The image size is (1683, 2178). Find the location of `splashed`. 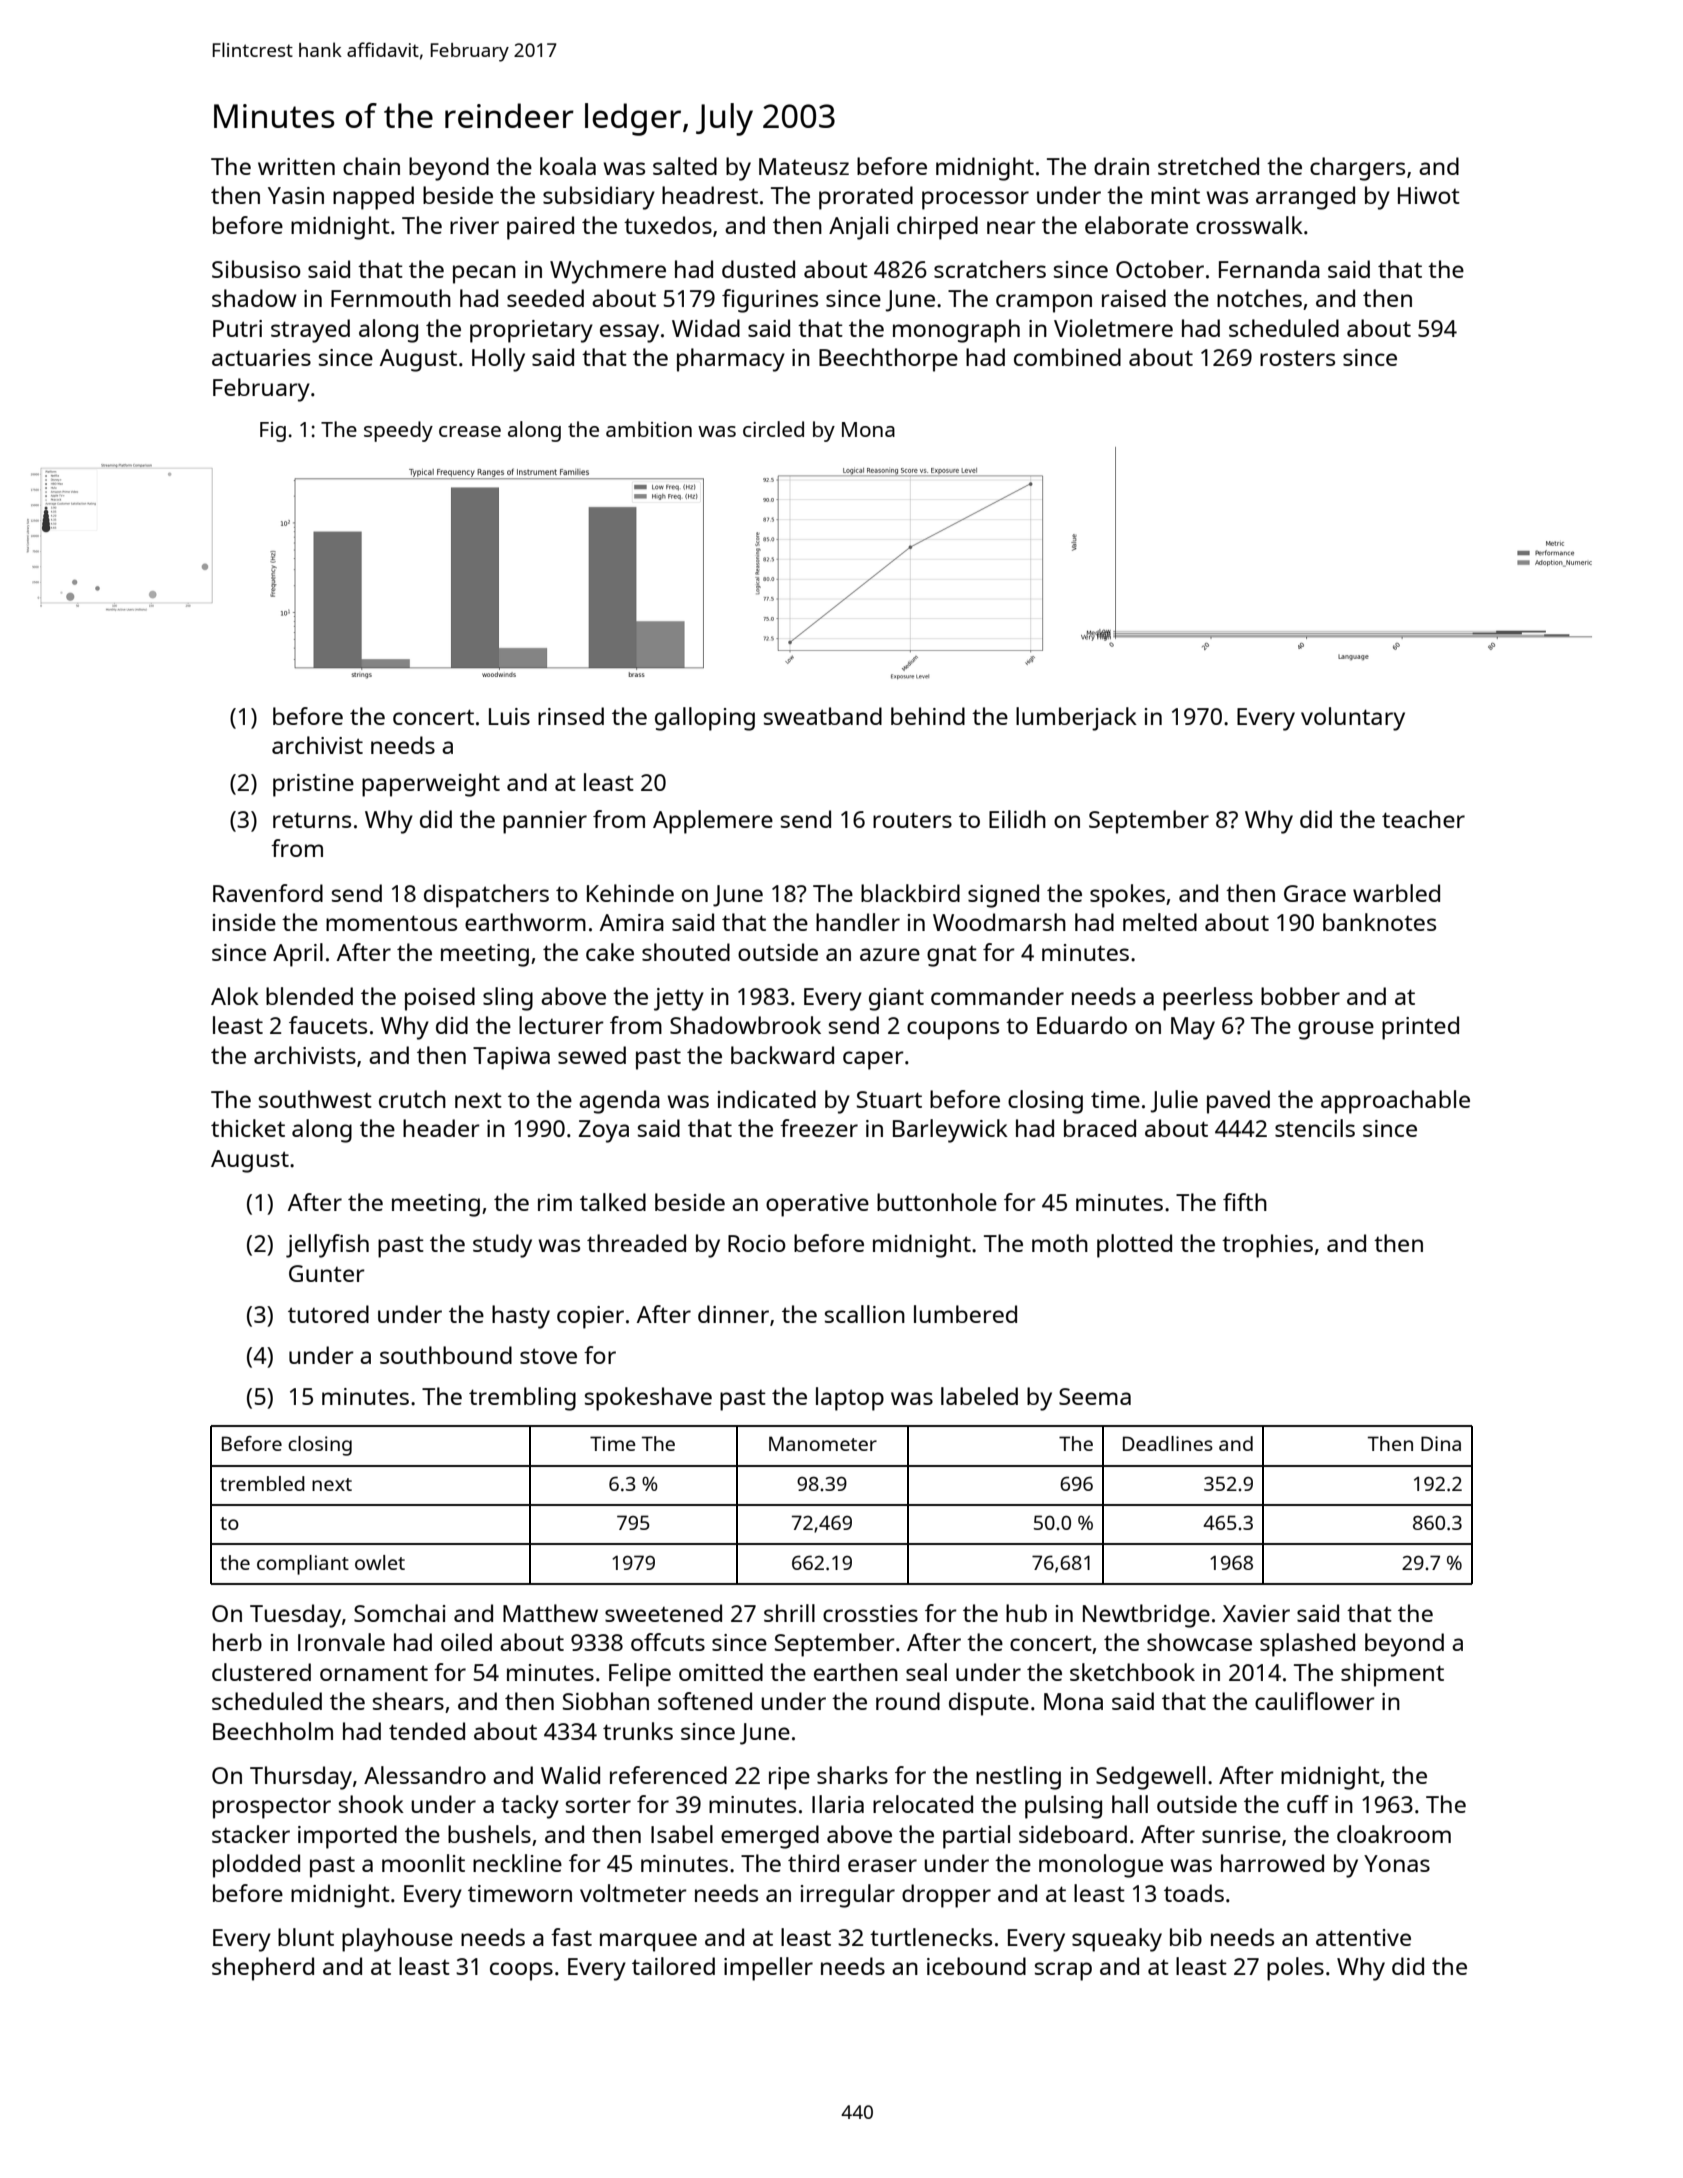

splashed is located at coordinates (1307, 1645).
